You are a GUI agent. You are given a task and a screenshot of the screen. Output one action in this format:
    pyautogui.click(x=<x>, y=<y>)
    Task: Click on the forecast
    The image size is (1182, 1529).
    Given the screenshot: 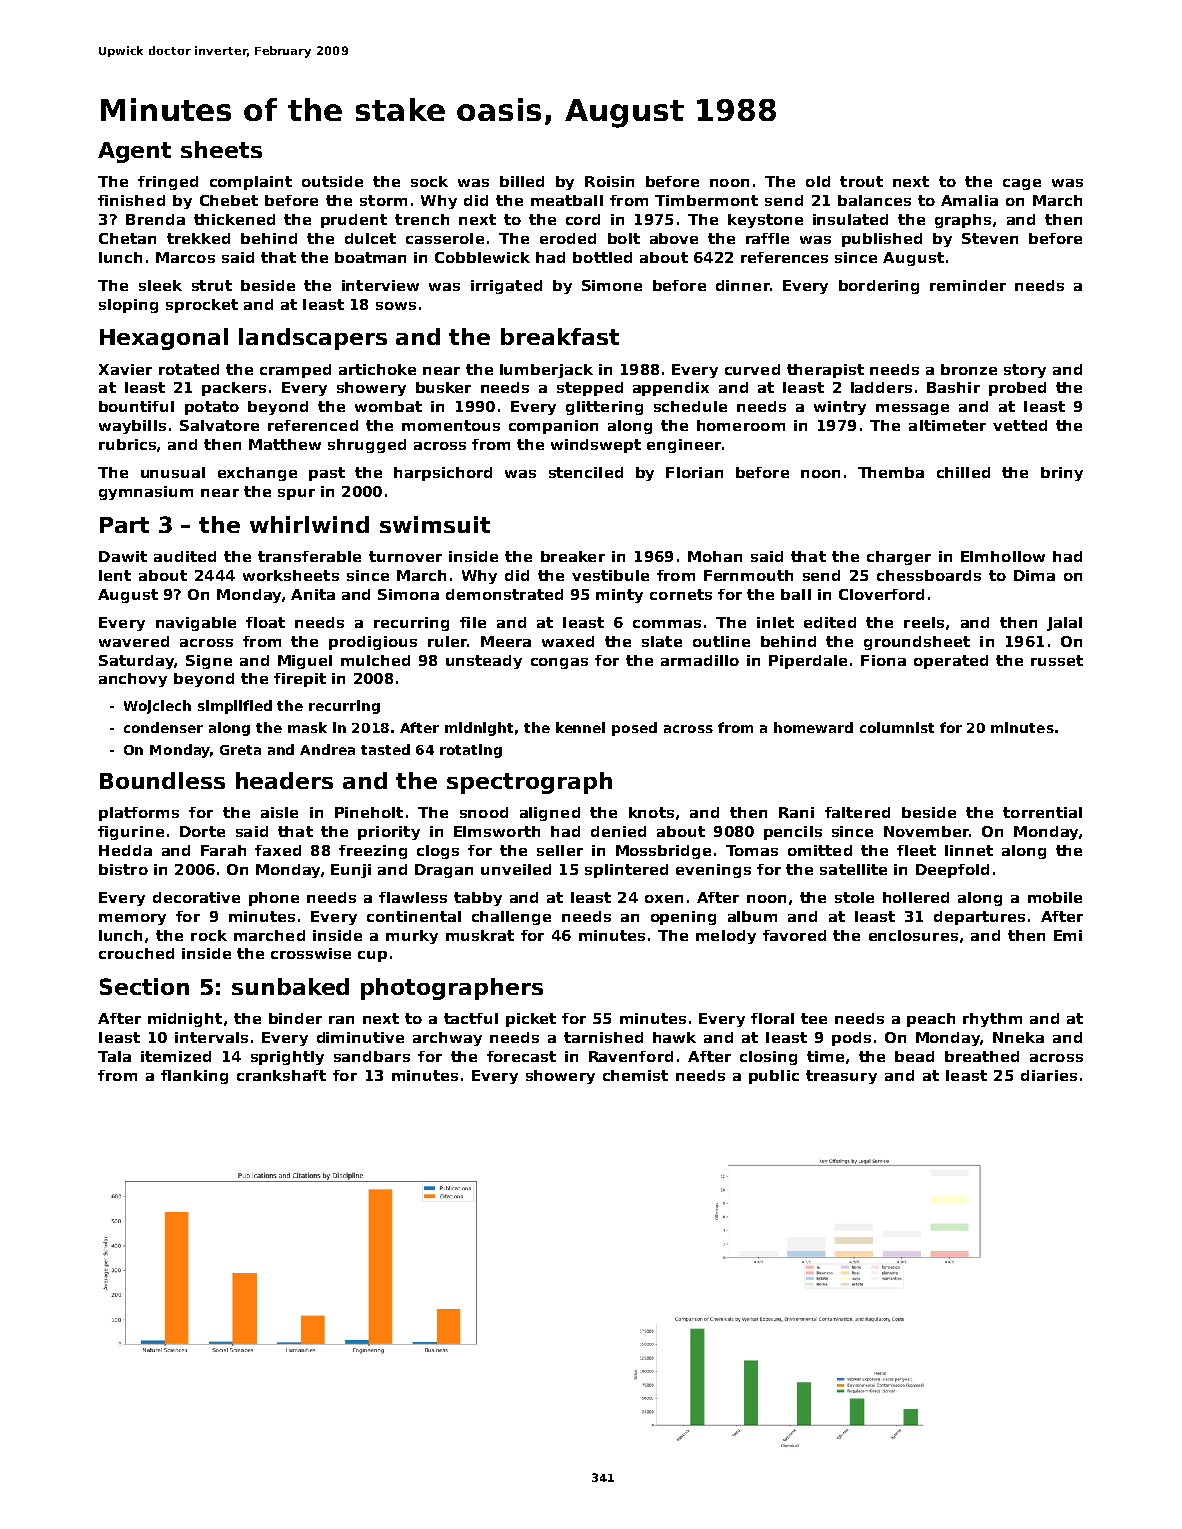 What is the action you would take?
    pyautogui.click(x=521, y=1056)
